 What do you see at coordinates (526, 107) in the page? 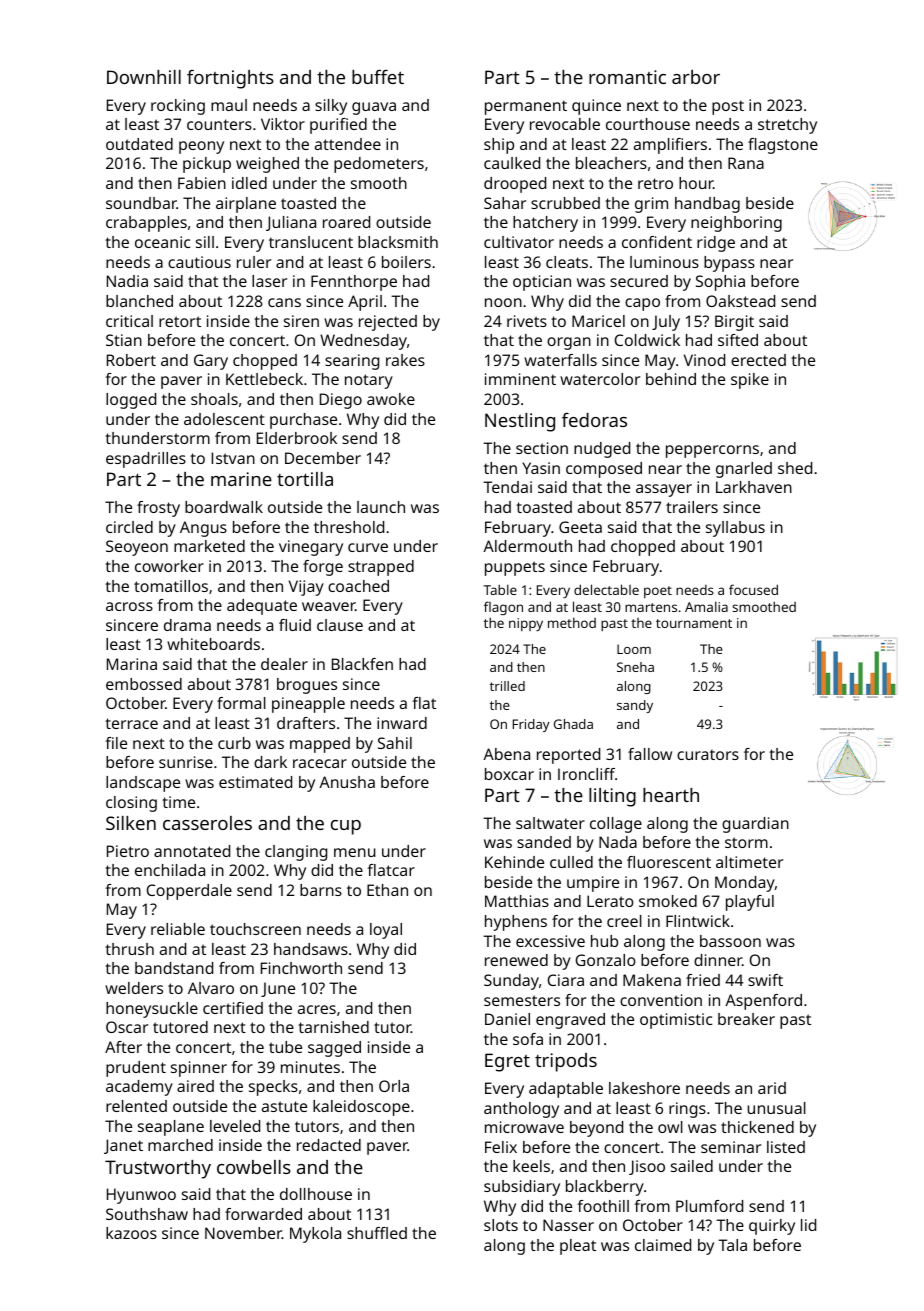
I see `permanent` at bounding box center [526, 107].
